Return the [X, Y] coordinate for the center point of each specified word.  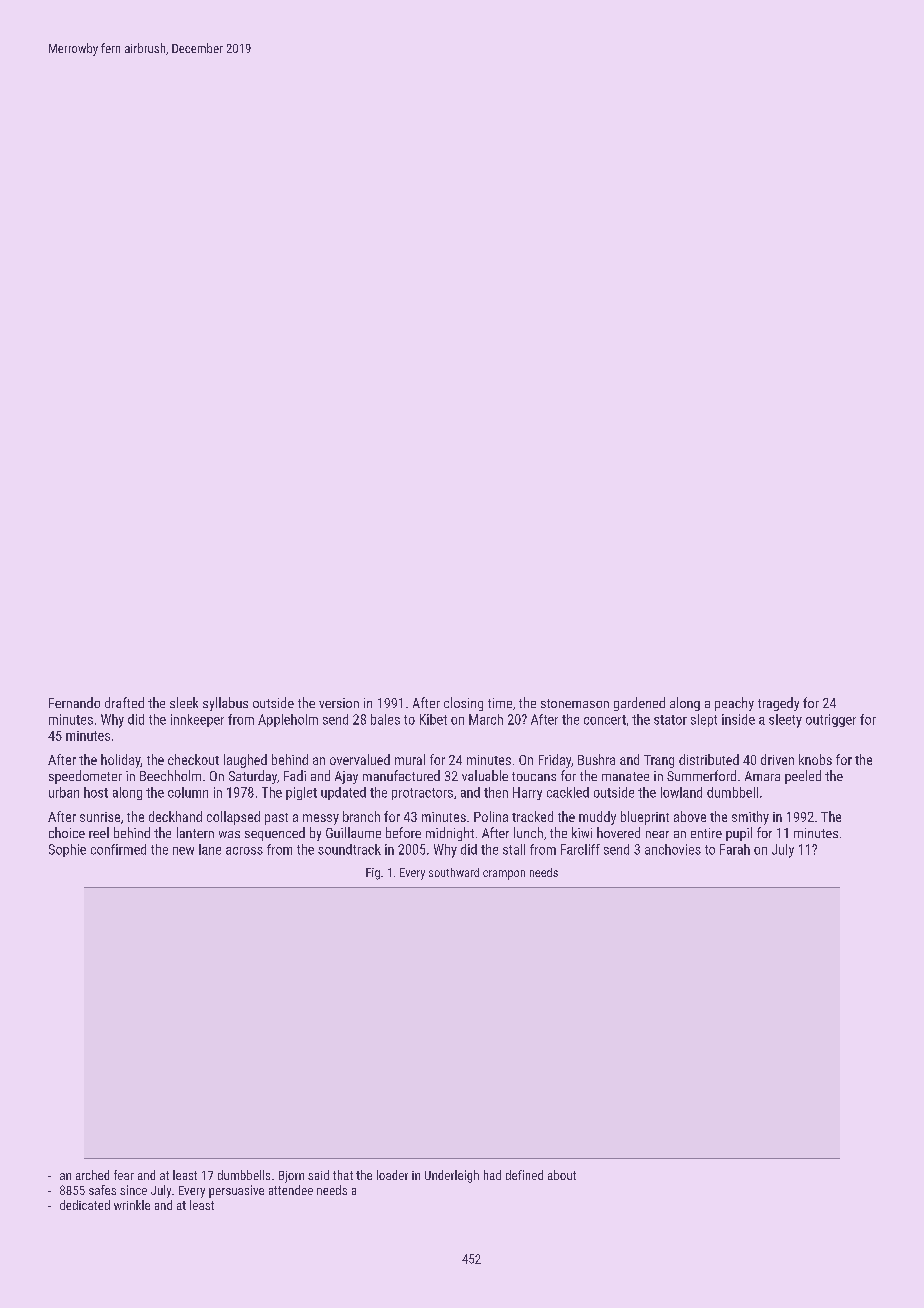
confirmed [118, 849]
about [562, 1175]
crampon [504, 875]
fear [124, 1175]
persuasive [236, 1191]
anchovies [673, 849]
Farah [735, 849]
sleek [184, 702]
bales [385, 719]
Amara [762, 776]
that [343, 1175]
